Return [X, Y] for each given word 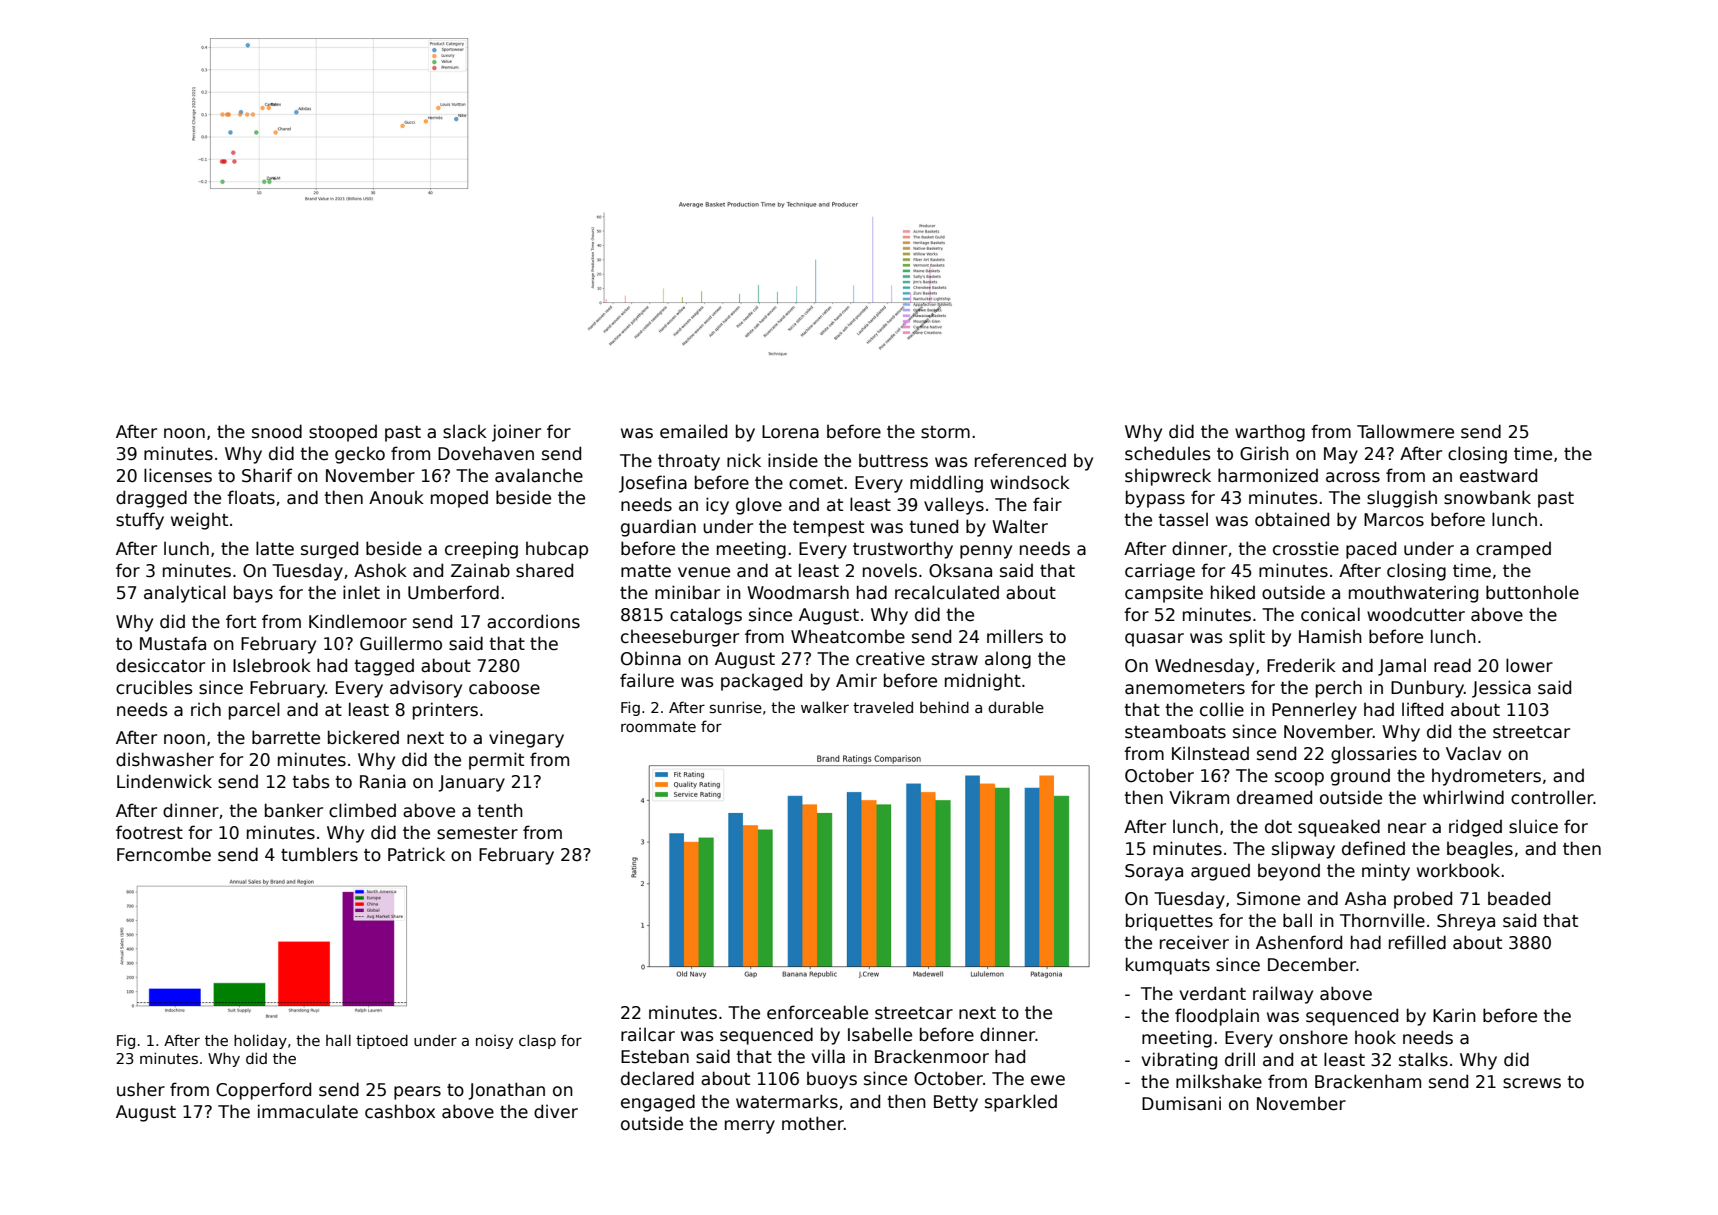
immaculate [308, 1111]
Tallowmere [1405, 431]
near [1407, 828]
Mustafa [173, 643]
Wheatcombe [848, 637]
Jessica [1501, 689]
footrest [149, 832]
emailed [693, 431]
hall [338, 1040]
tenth [500, 811]
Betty [956, 1103]
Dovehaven [486, 453]
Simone [1268, 898]
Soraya [1154, 872]
